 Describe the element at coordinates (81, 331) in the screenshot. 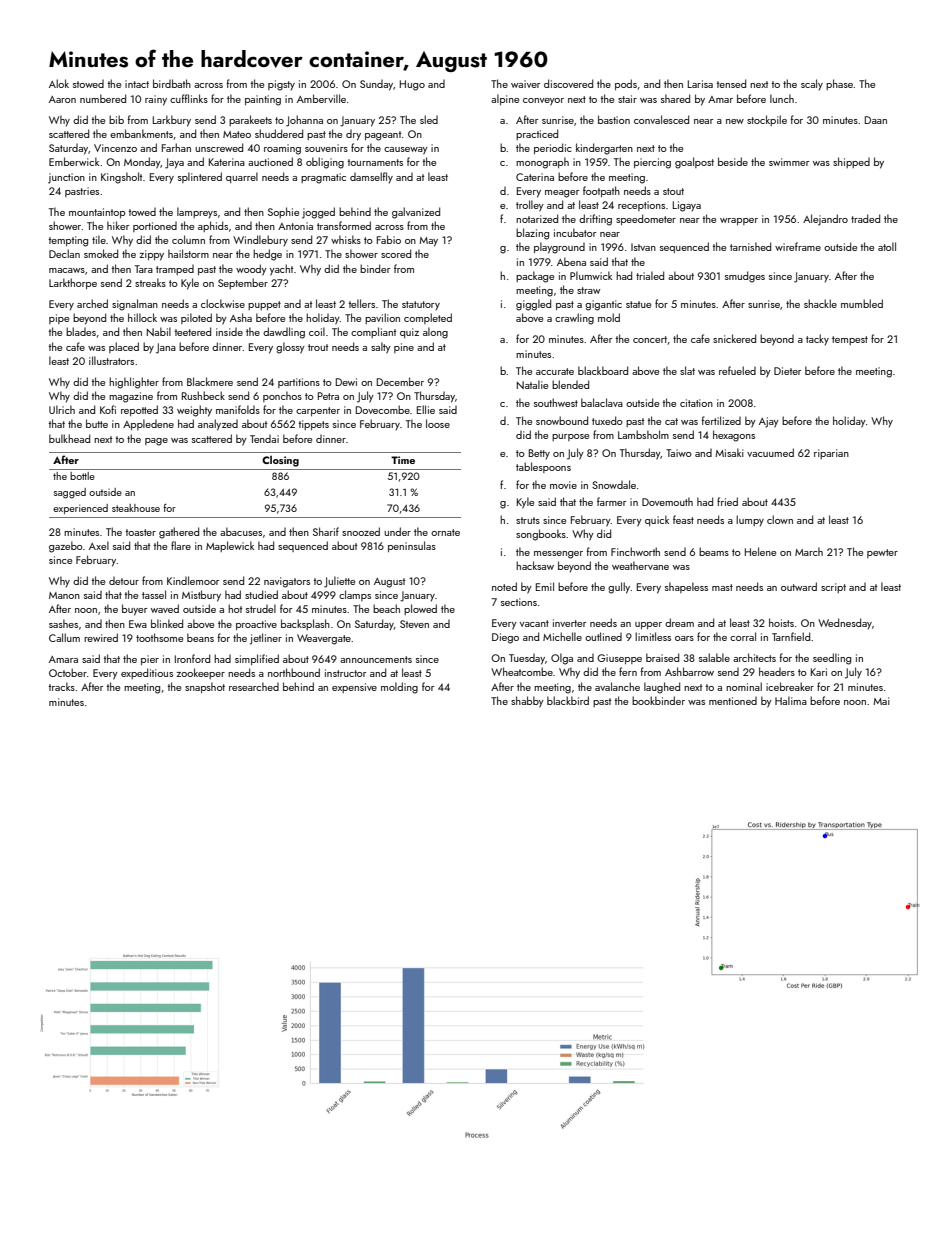

I see `blades` at that location.
